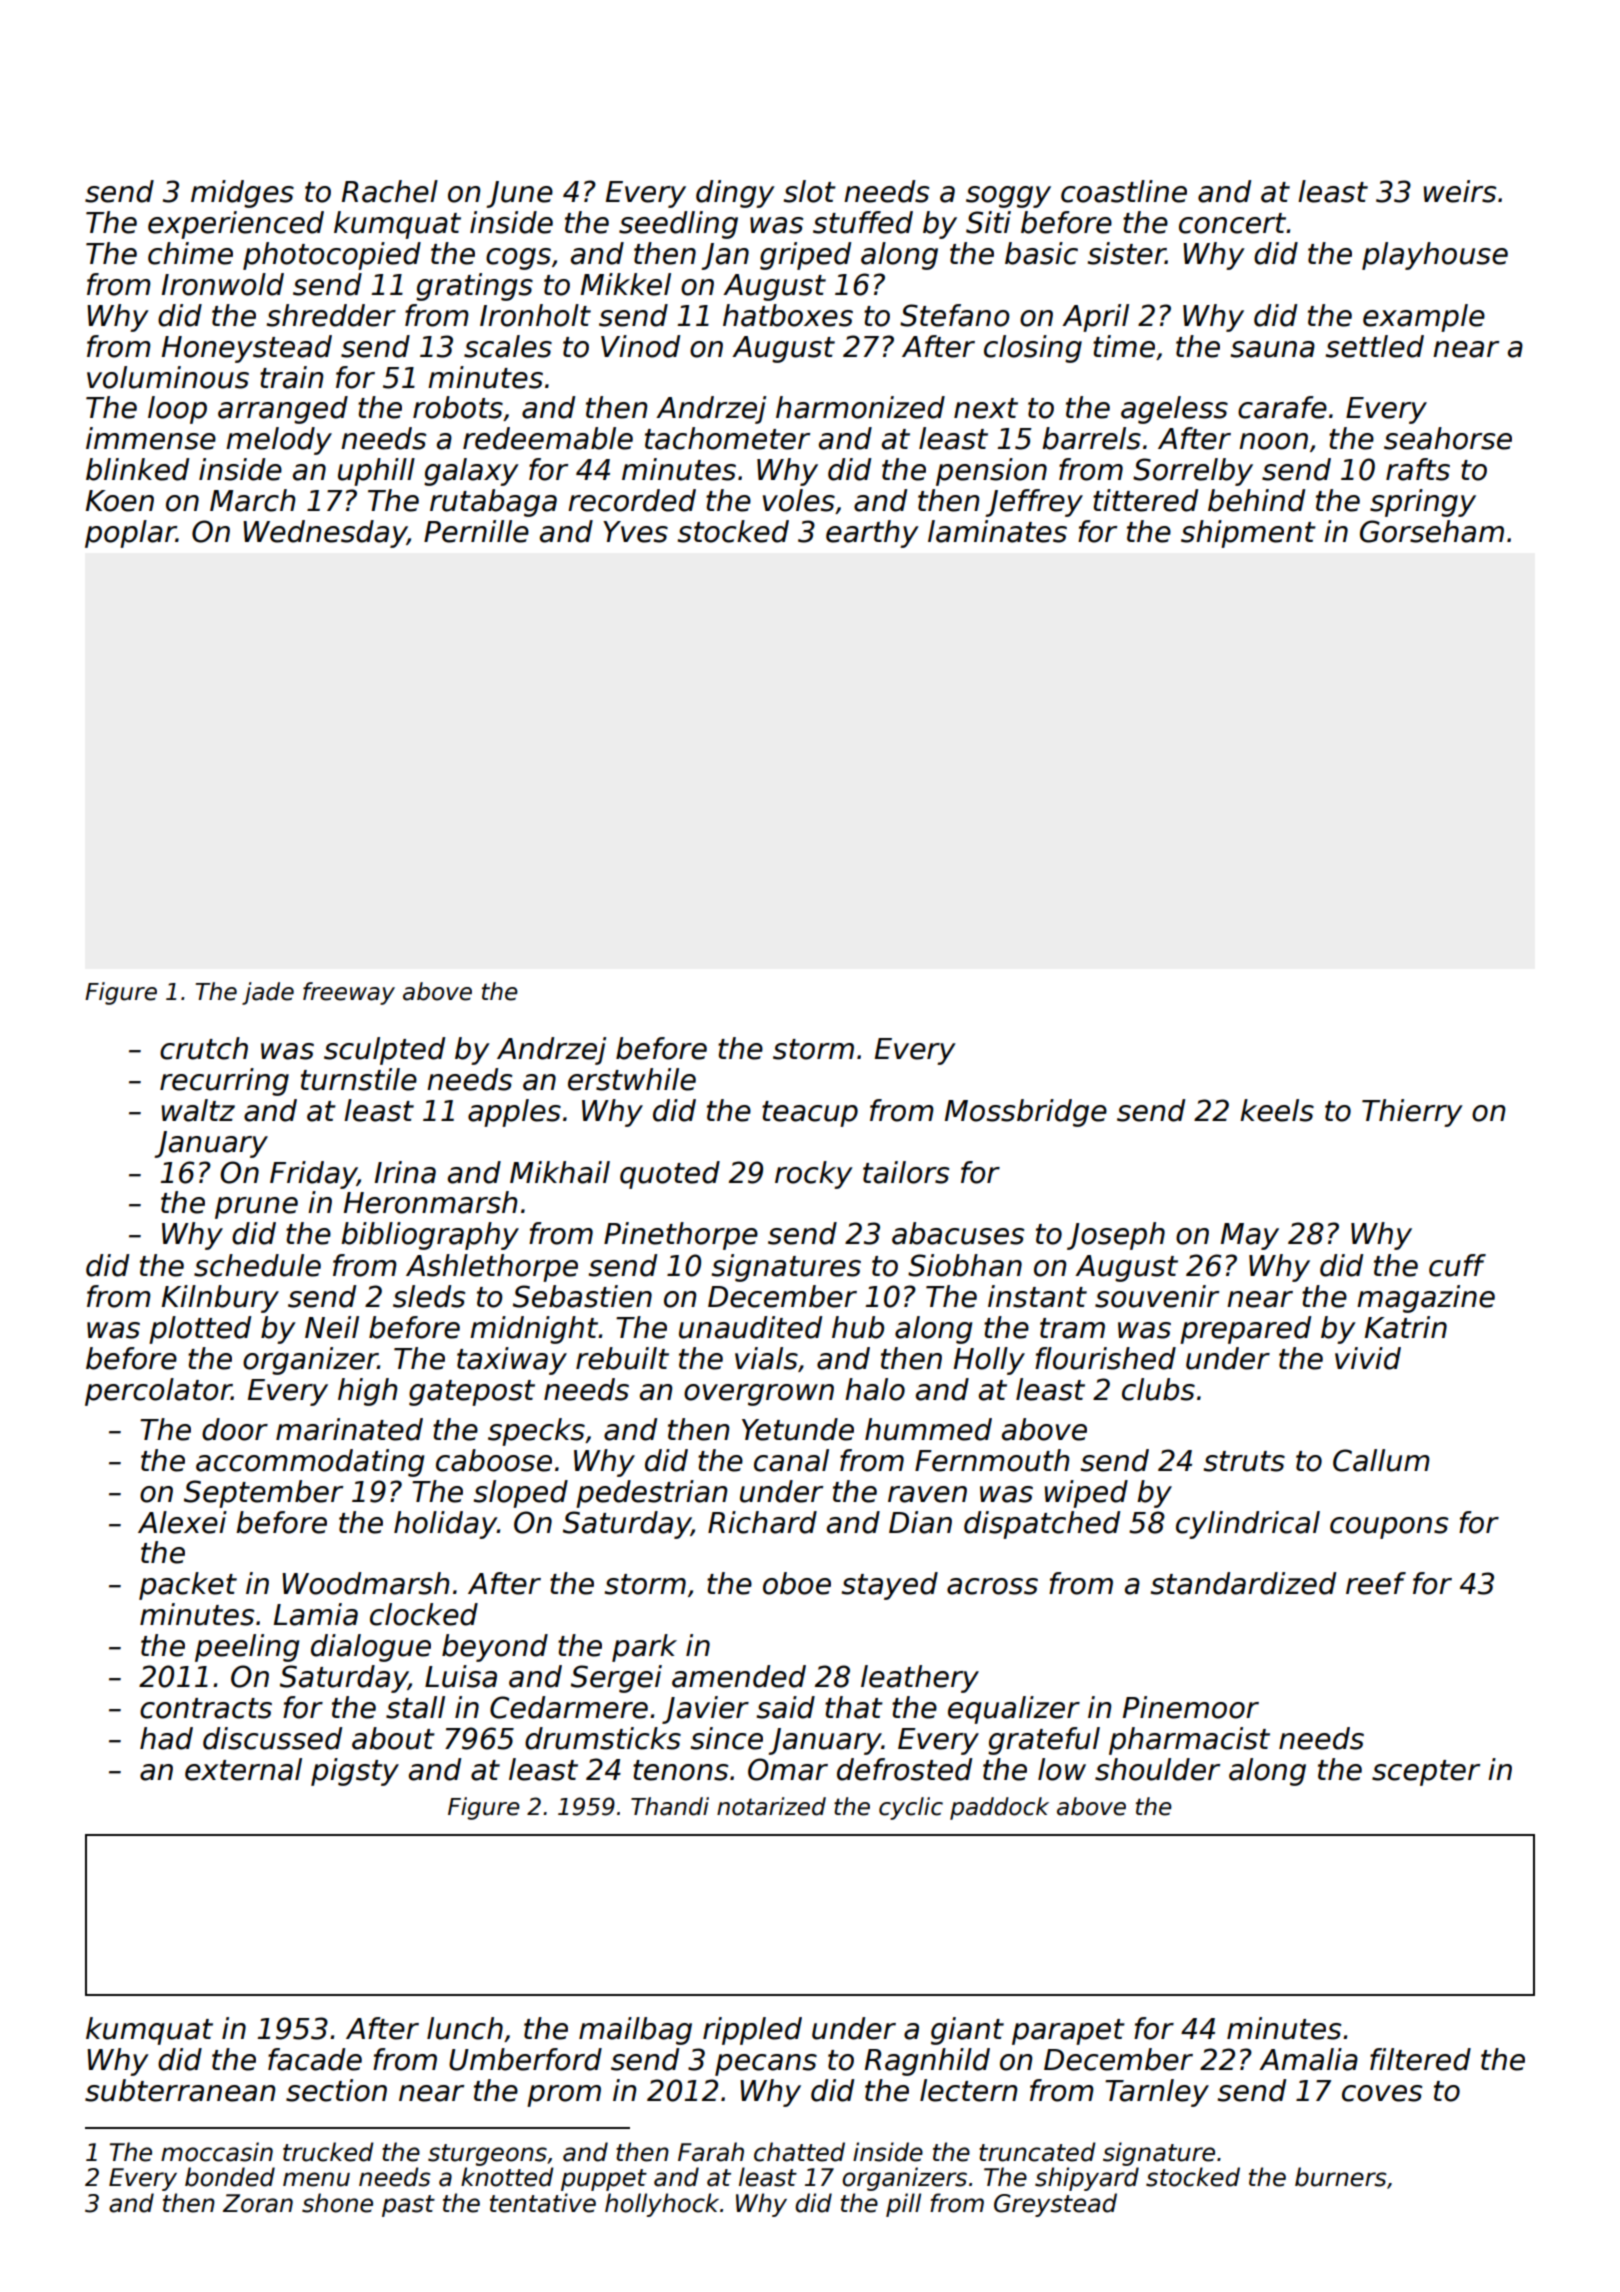 The height and width of the document is (2292, 1620). I want to click on reef, so click(1376, 1583).
